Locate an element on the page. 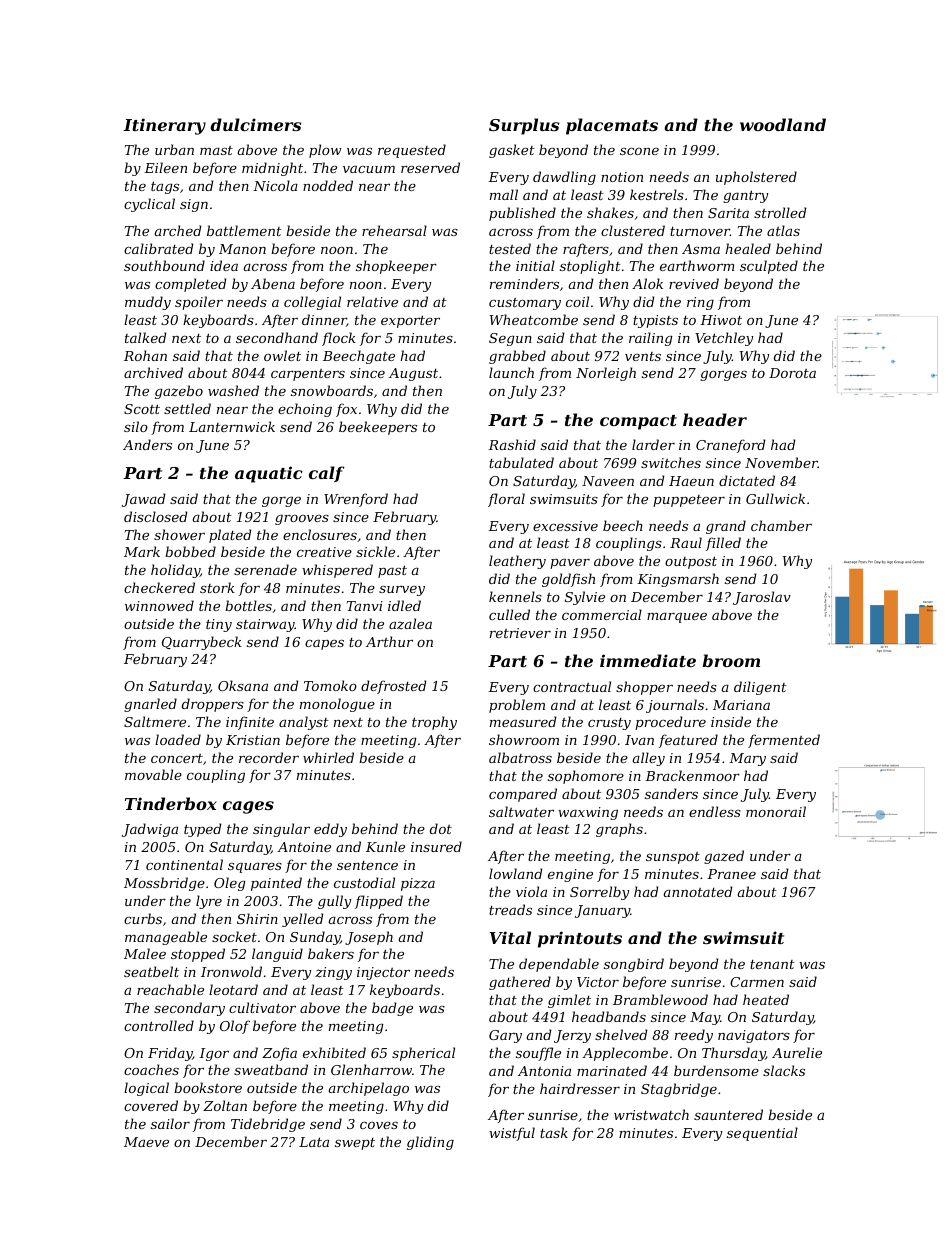  Segun is located at coordinates (510, 339).
